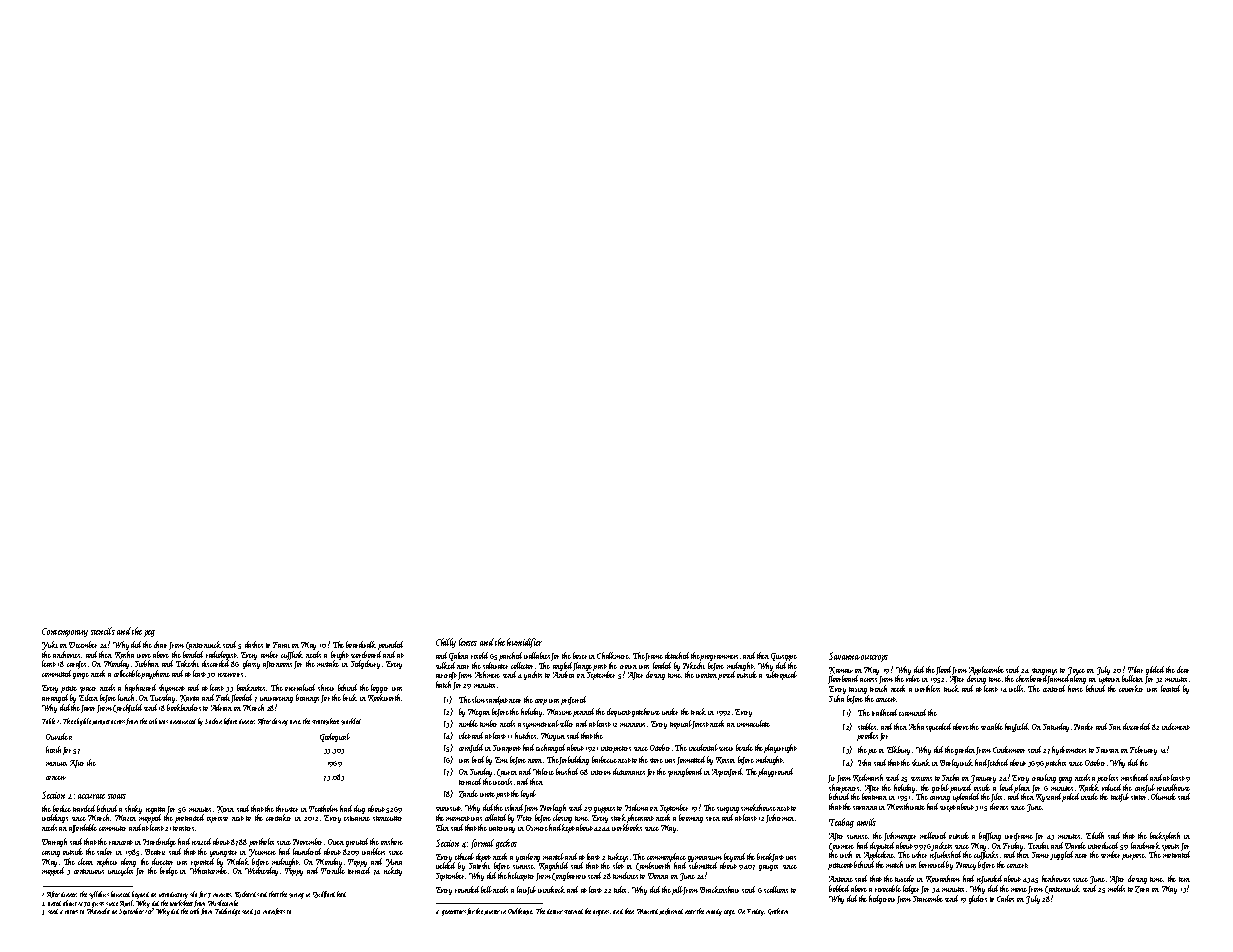 The width and height of the screenshot is (1233, 952). Describe the element at coordinates (1135, 669) in the screenshot. I see `Pilar` at that location.
